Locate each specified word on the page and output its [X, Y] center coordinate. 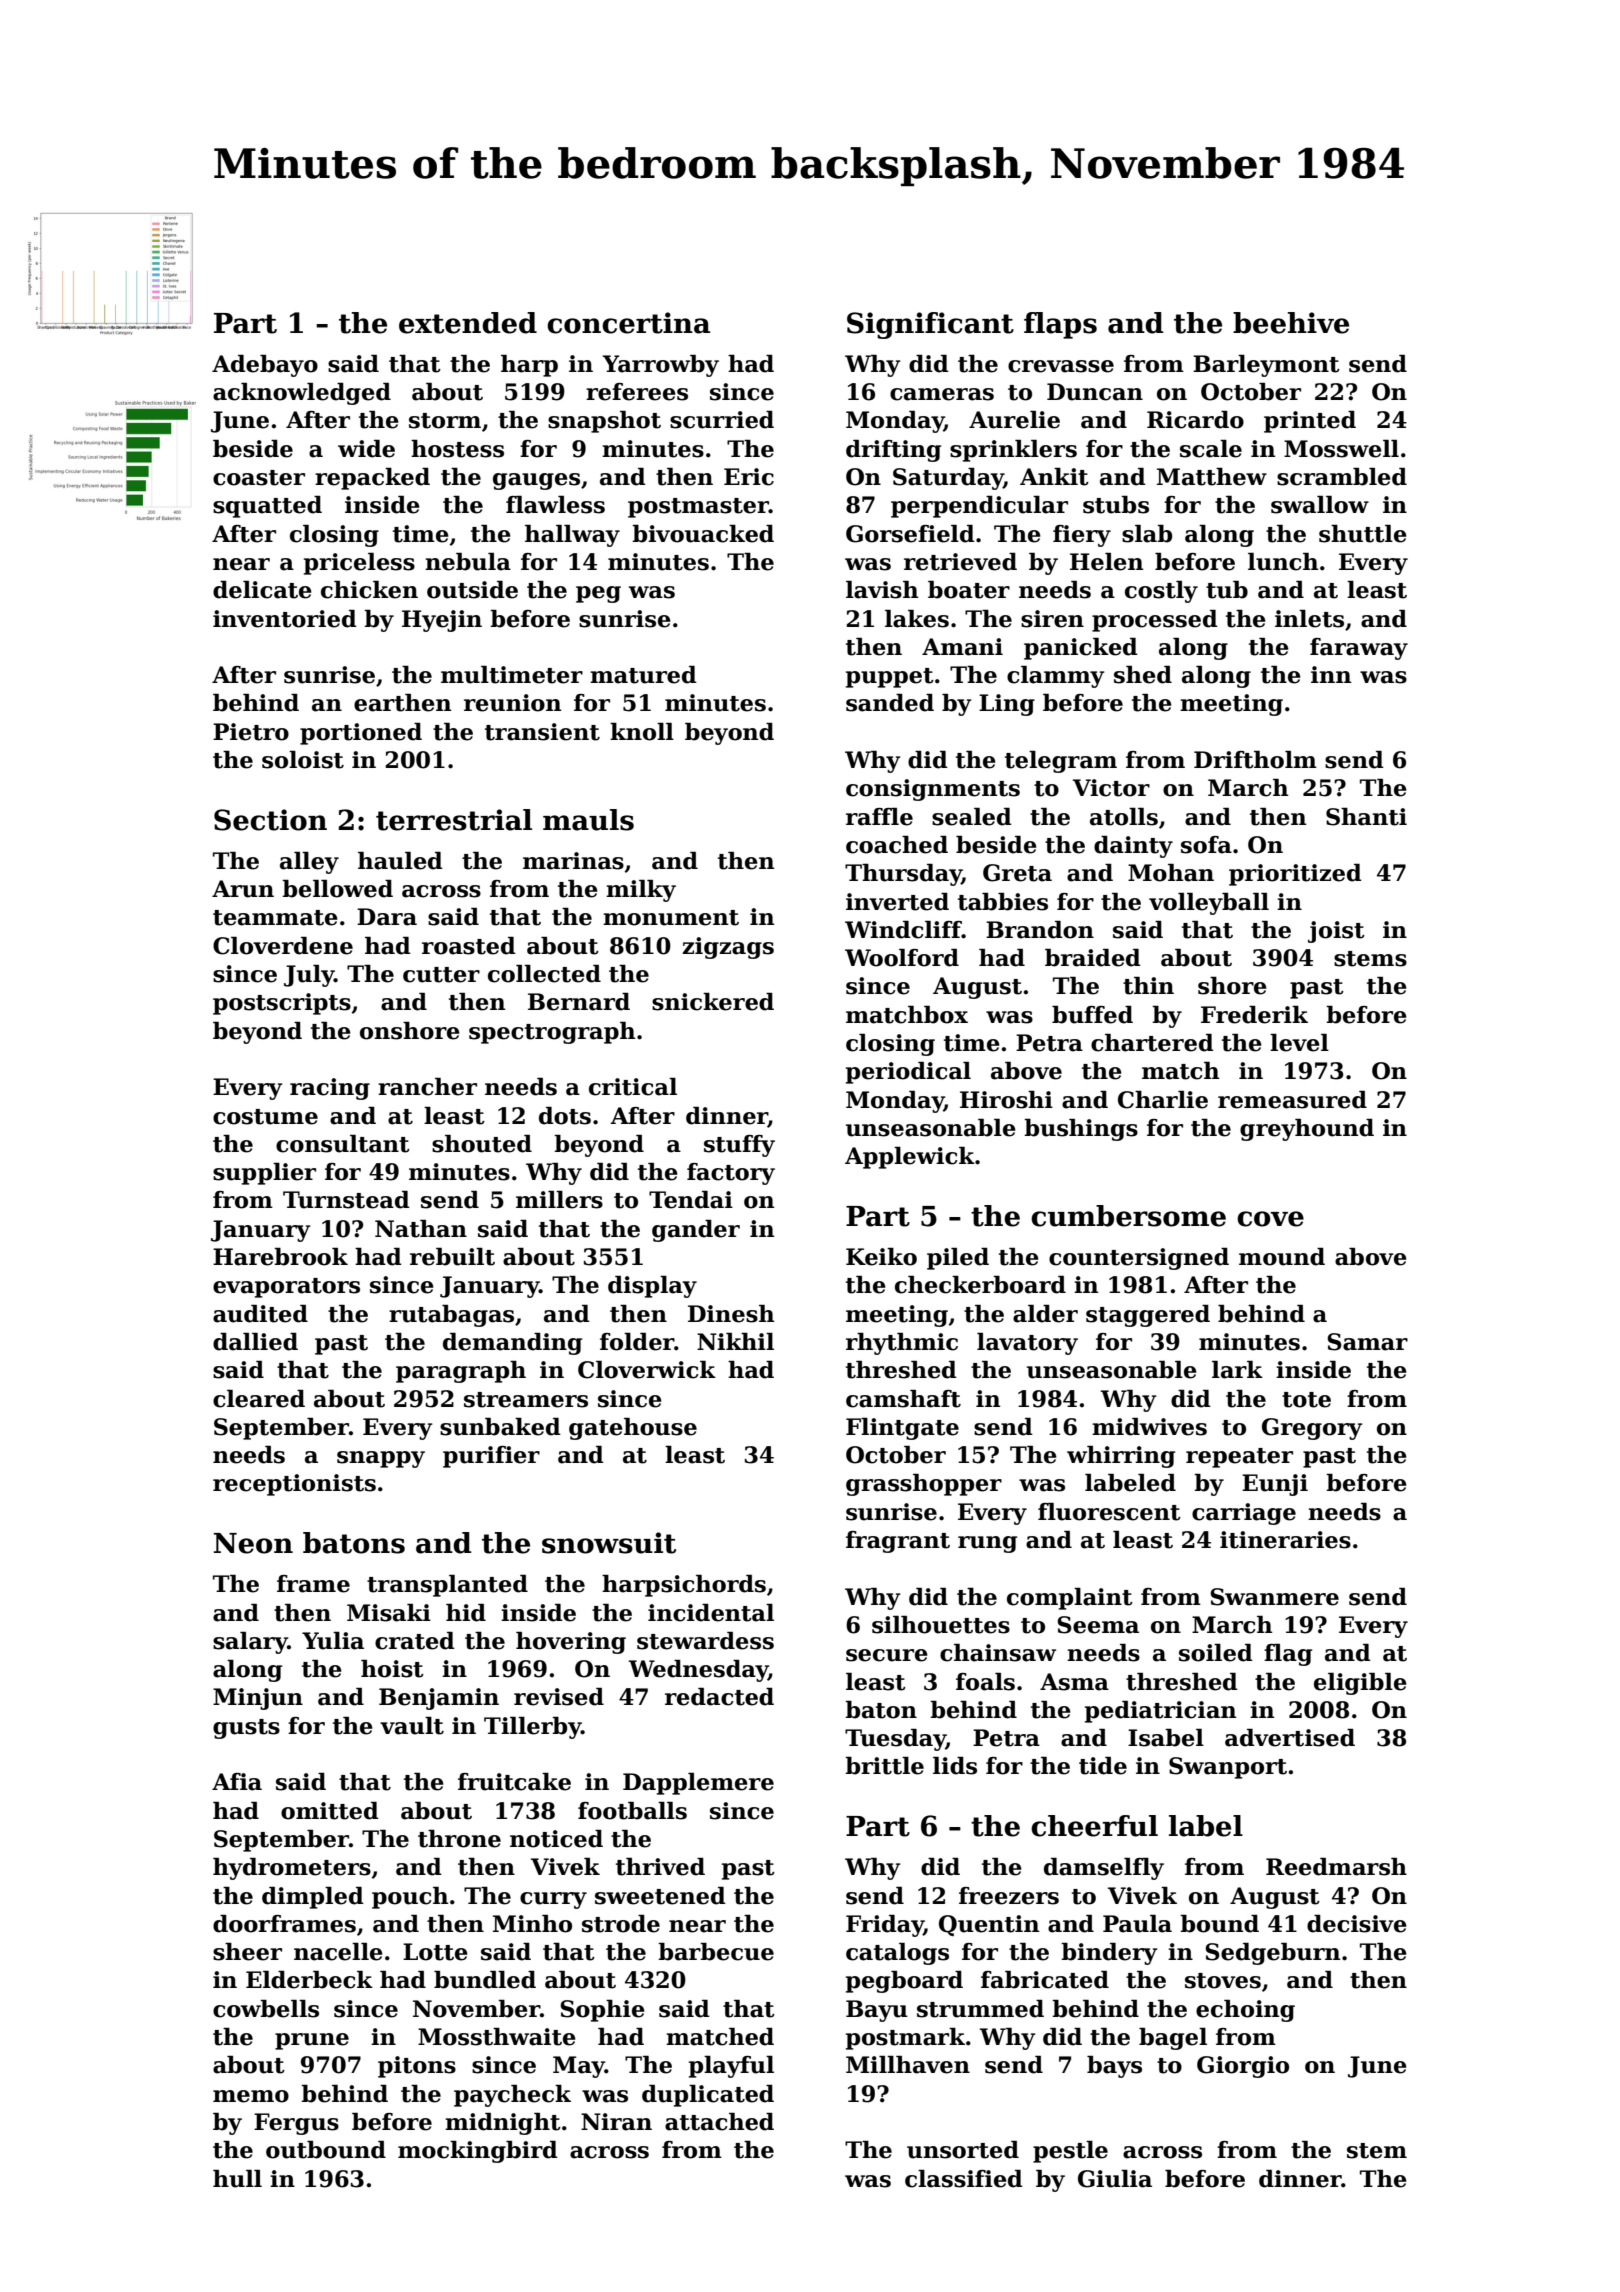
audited [260, 1314]
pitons [417, 2067]
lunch [1283, 562]
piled [958, 1259]
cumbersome [1128, 1216]
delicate [262, 590]
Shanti [1366, 817]
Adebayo [265, 366]
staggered [1148, 1316]
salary [250, 1643]
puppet [890, 678]
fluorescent [1109, 1512]
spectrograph [552, 1033]
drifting [893, 451]
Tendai [691, 1200]
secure [887, 1655]
